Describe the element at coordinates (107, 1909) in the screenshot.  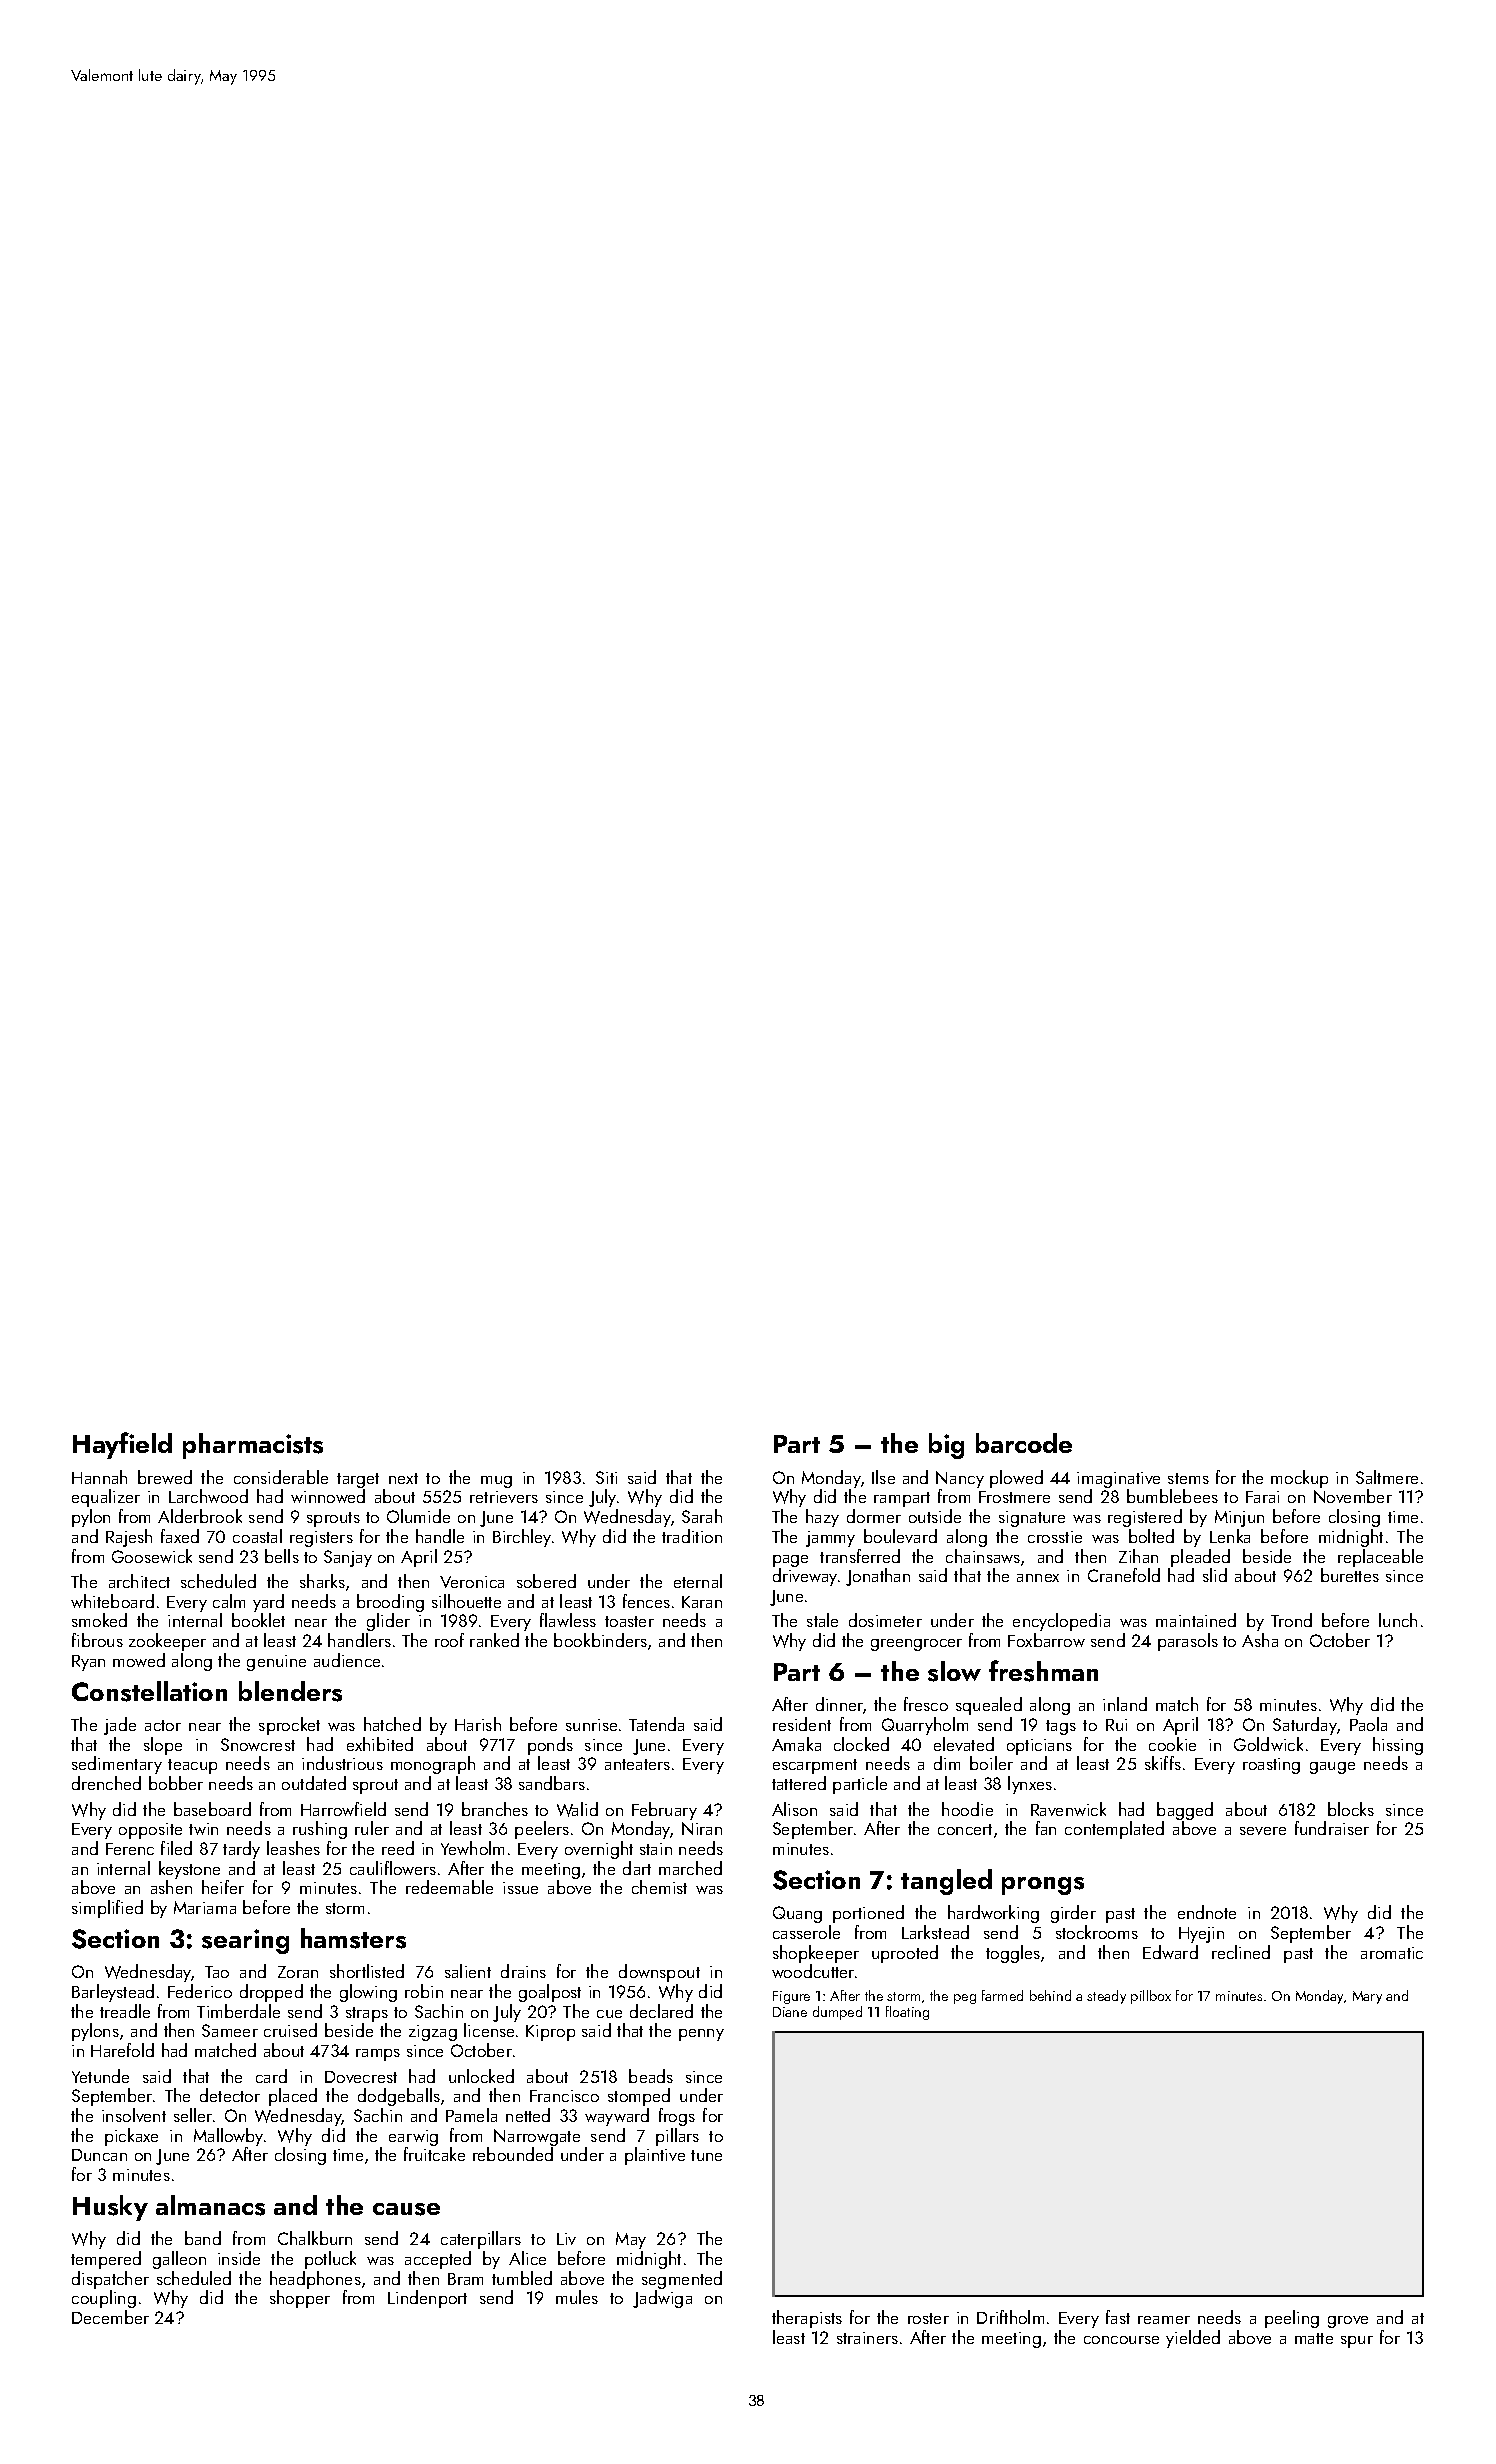
I see `simplified` at that location.
